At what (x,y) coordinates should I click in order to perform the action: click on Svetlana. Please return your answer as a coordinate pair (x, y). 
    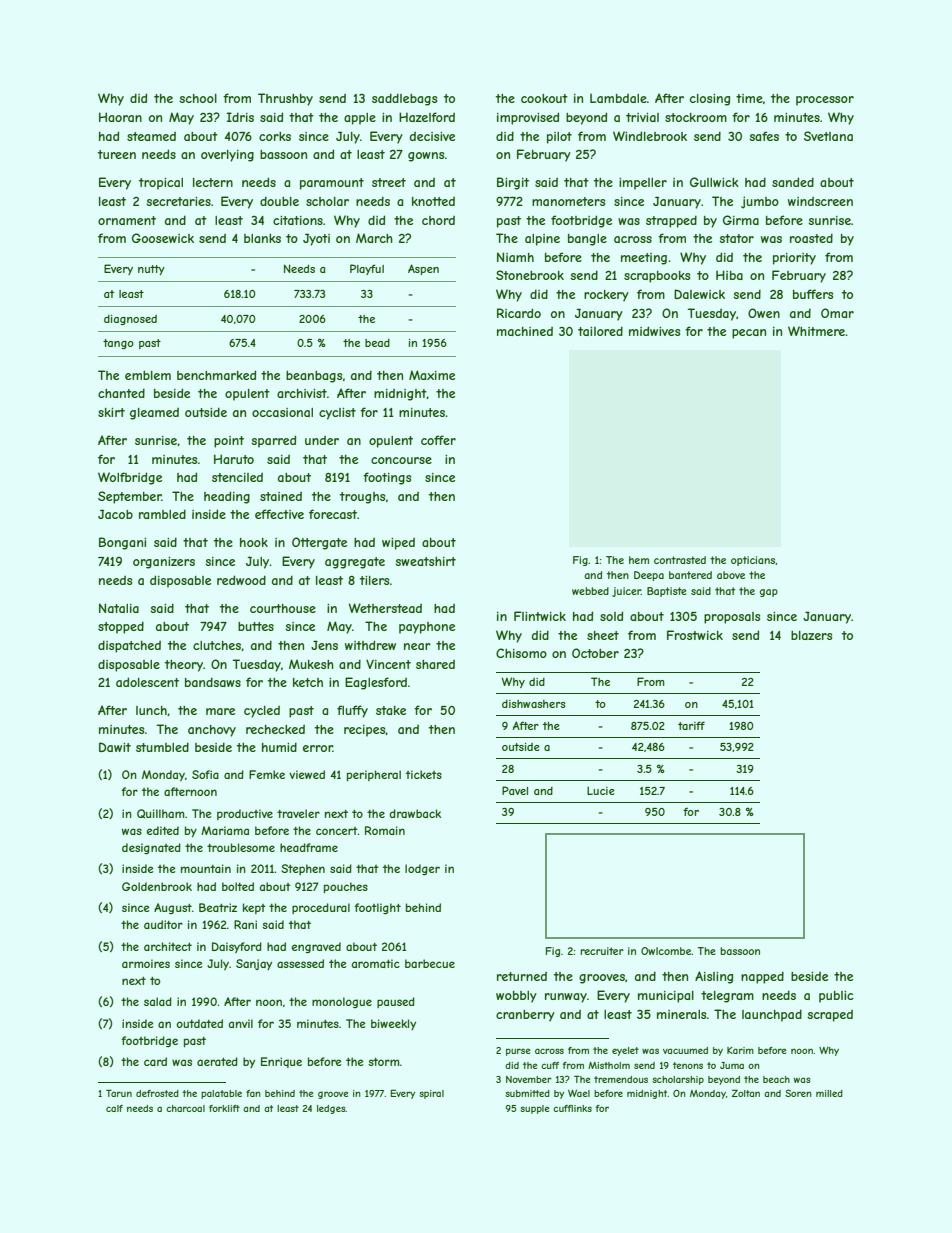
    Looking at the image, I should click on (828, 136).
